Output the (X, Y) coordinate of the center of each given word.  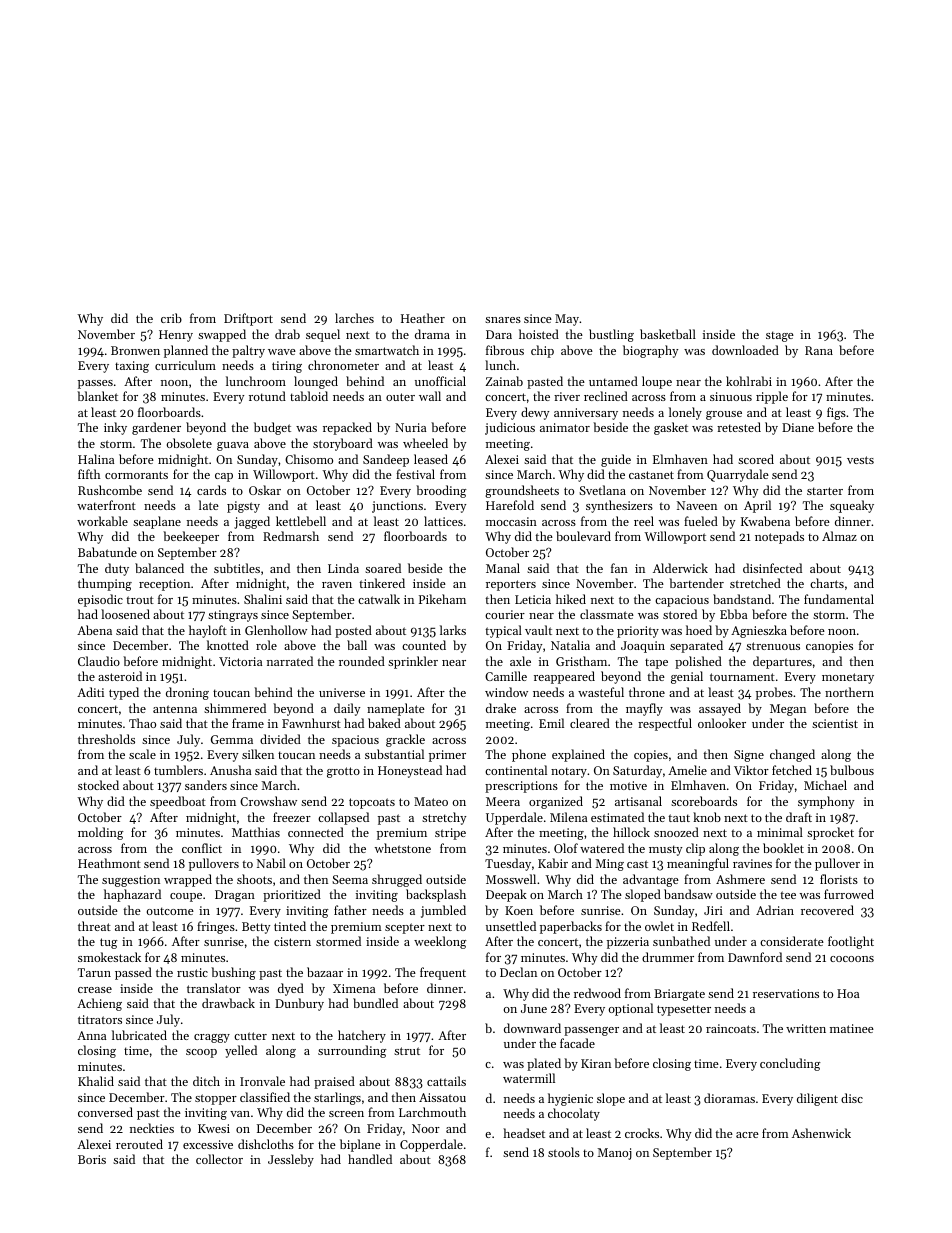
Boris (92, 1159)
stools (564, 1152)
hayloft (208, 631)
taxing (132, 367)
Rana (819, 350)
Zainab (504, 381)
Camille (506, 676)
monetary (848, 678)
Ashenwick (821, 1133)
